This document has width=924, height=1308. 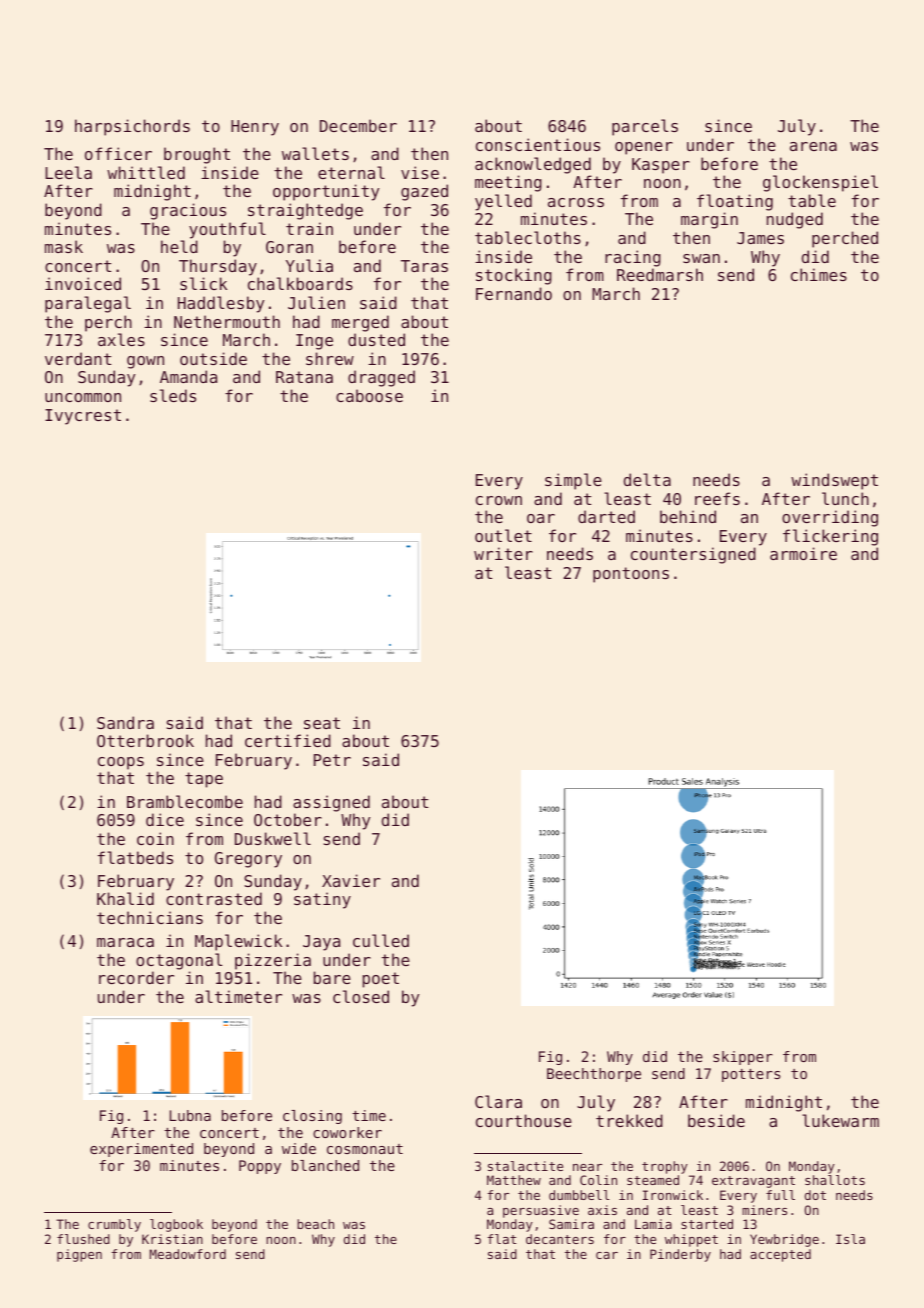 What do you see at coordinates (717, 498) in the document?
I see `reefs` at bounding box center [717, 498].
